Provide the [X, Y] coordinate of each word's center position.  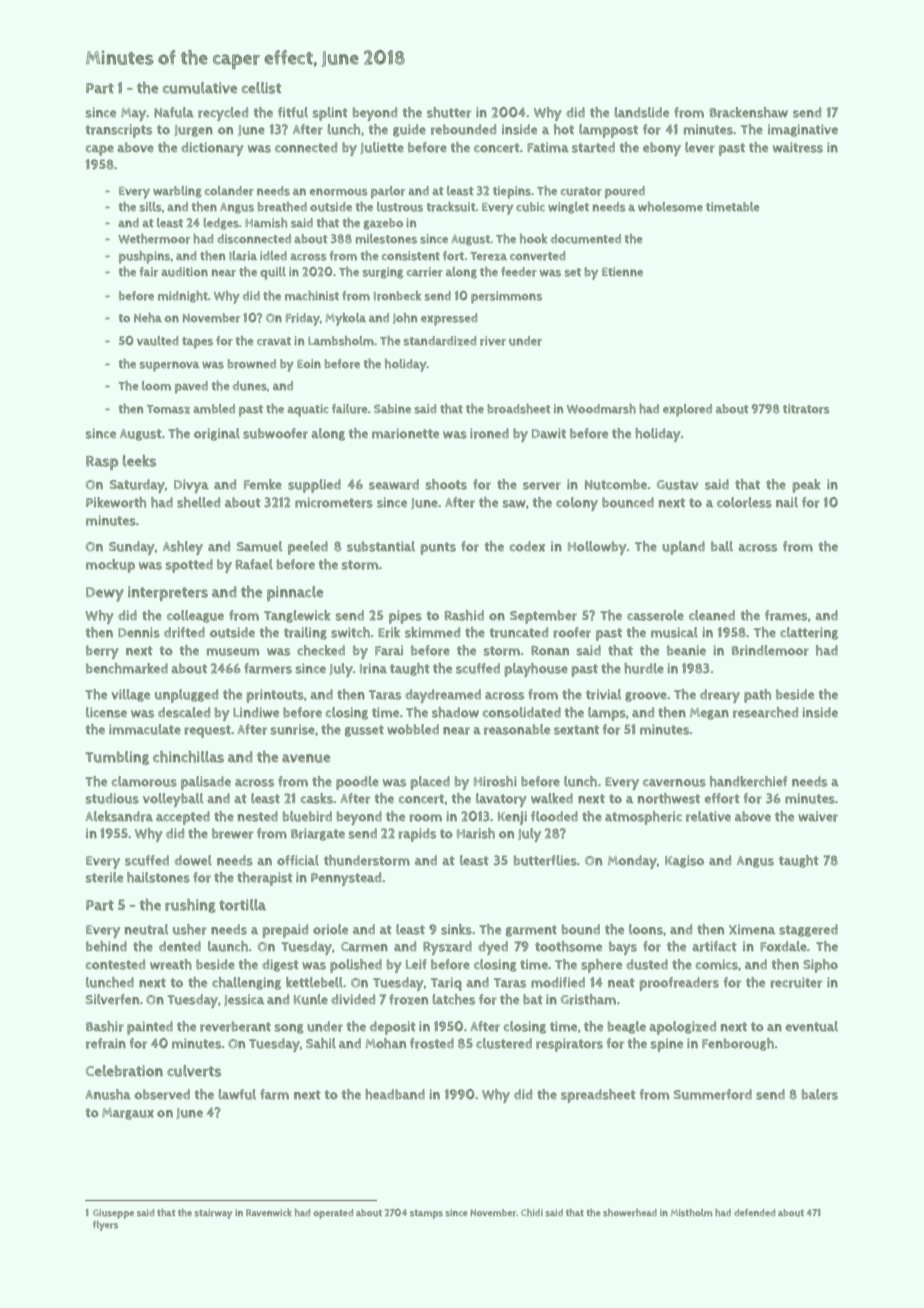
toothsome [568, 946]
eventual [811, 1026]
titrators [806, 409]
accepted [183, 818]
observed [162, 1094]
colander [229, 191]
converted [538, 256]
